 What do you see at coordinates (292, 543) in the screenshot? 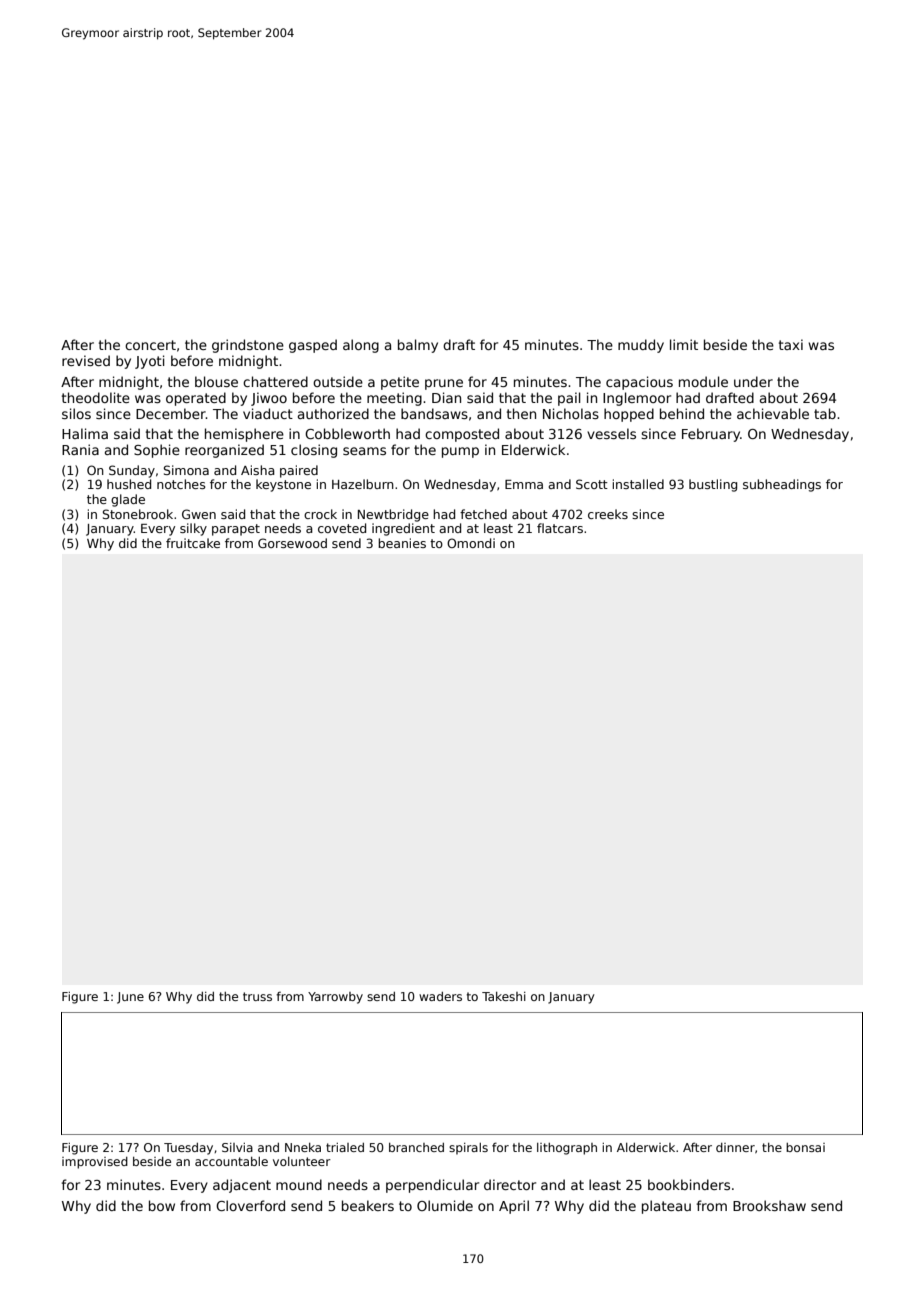
I see `Gorsewood` at bounding box center [292, 543].
